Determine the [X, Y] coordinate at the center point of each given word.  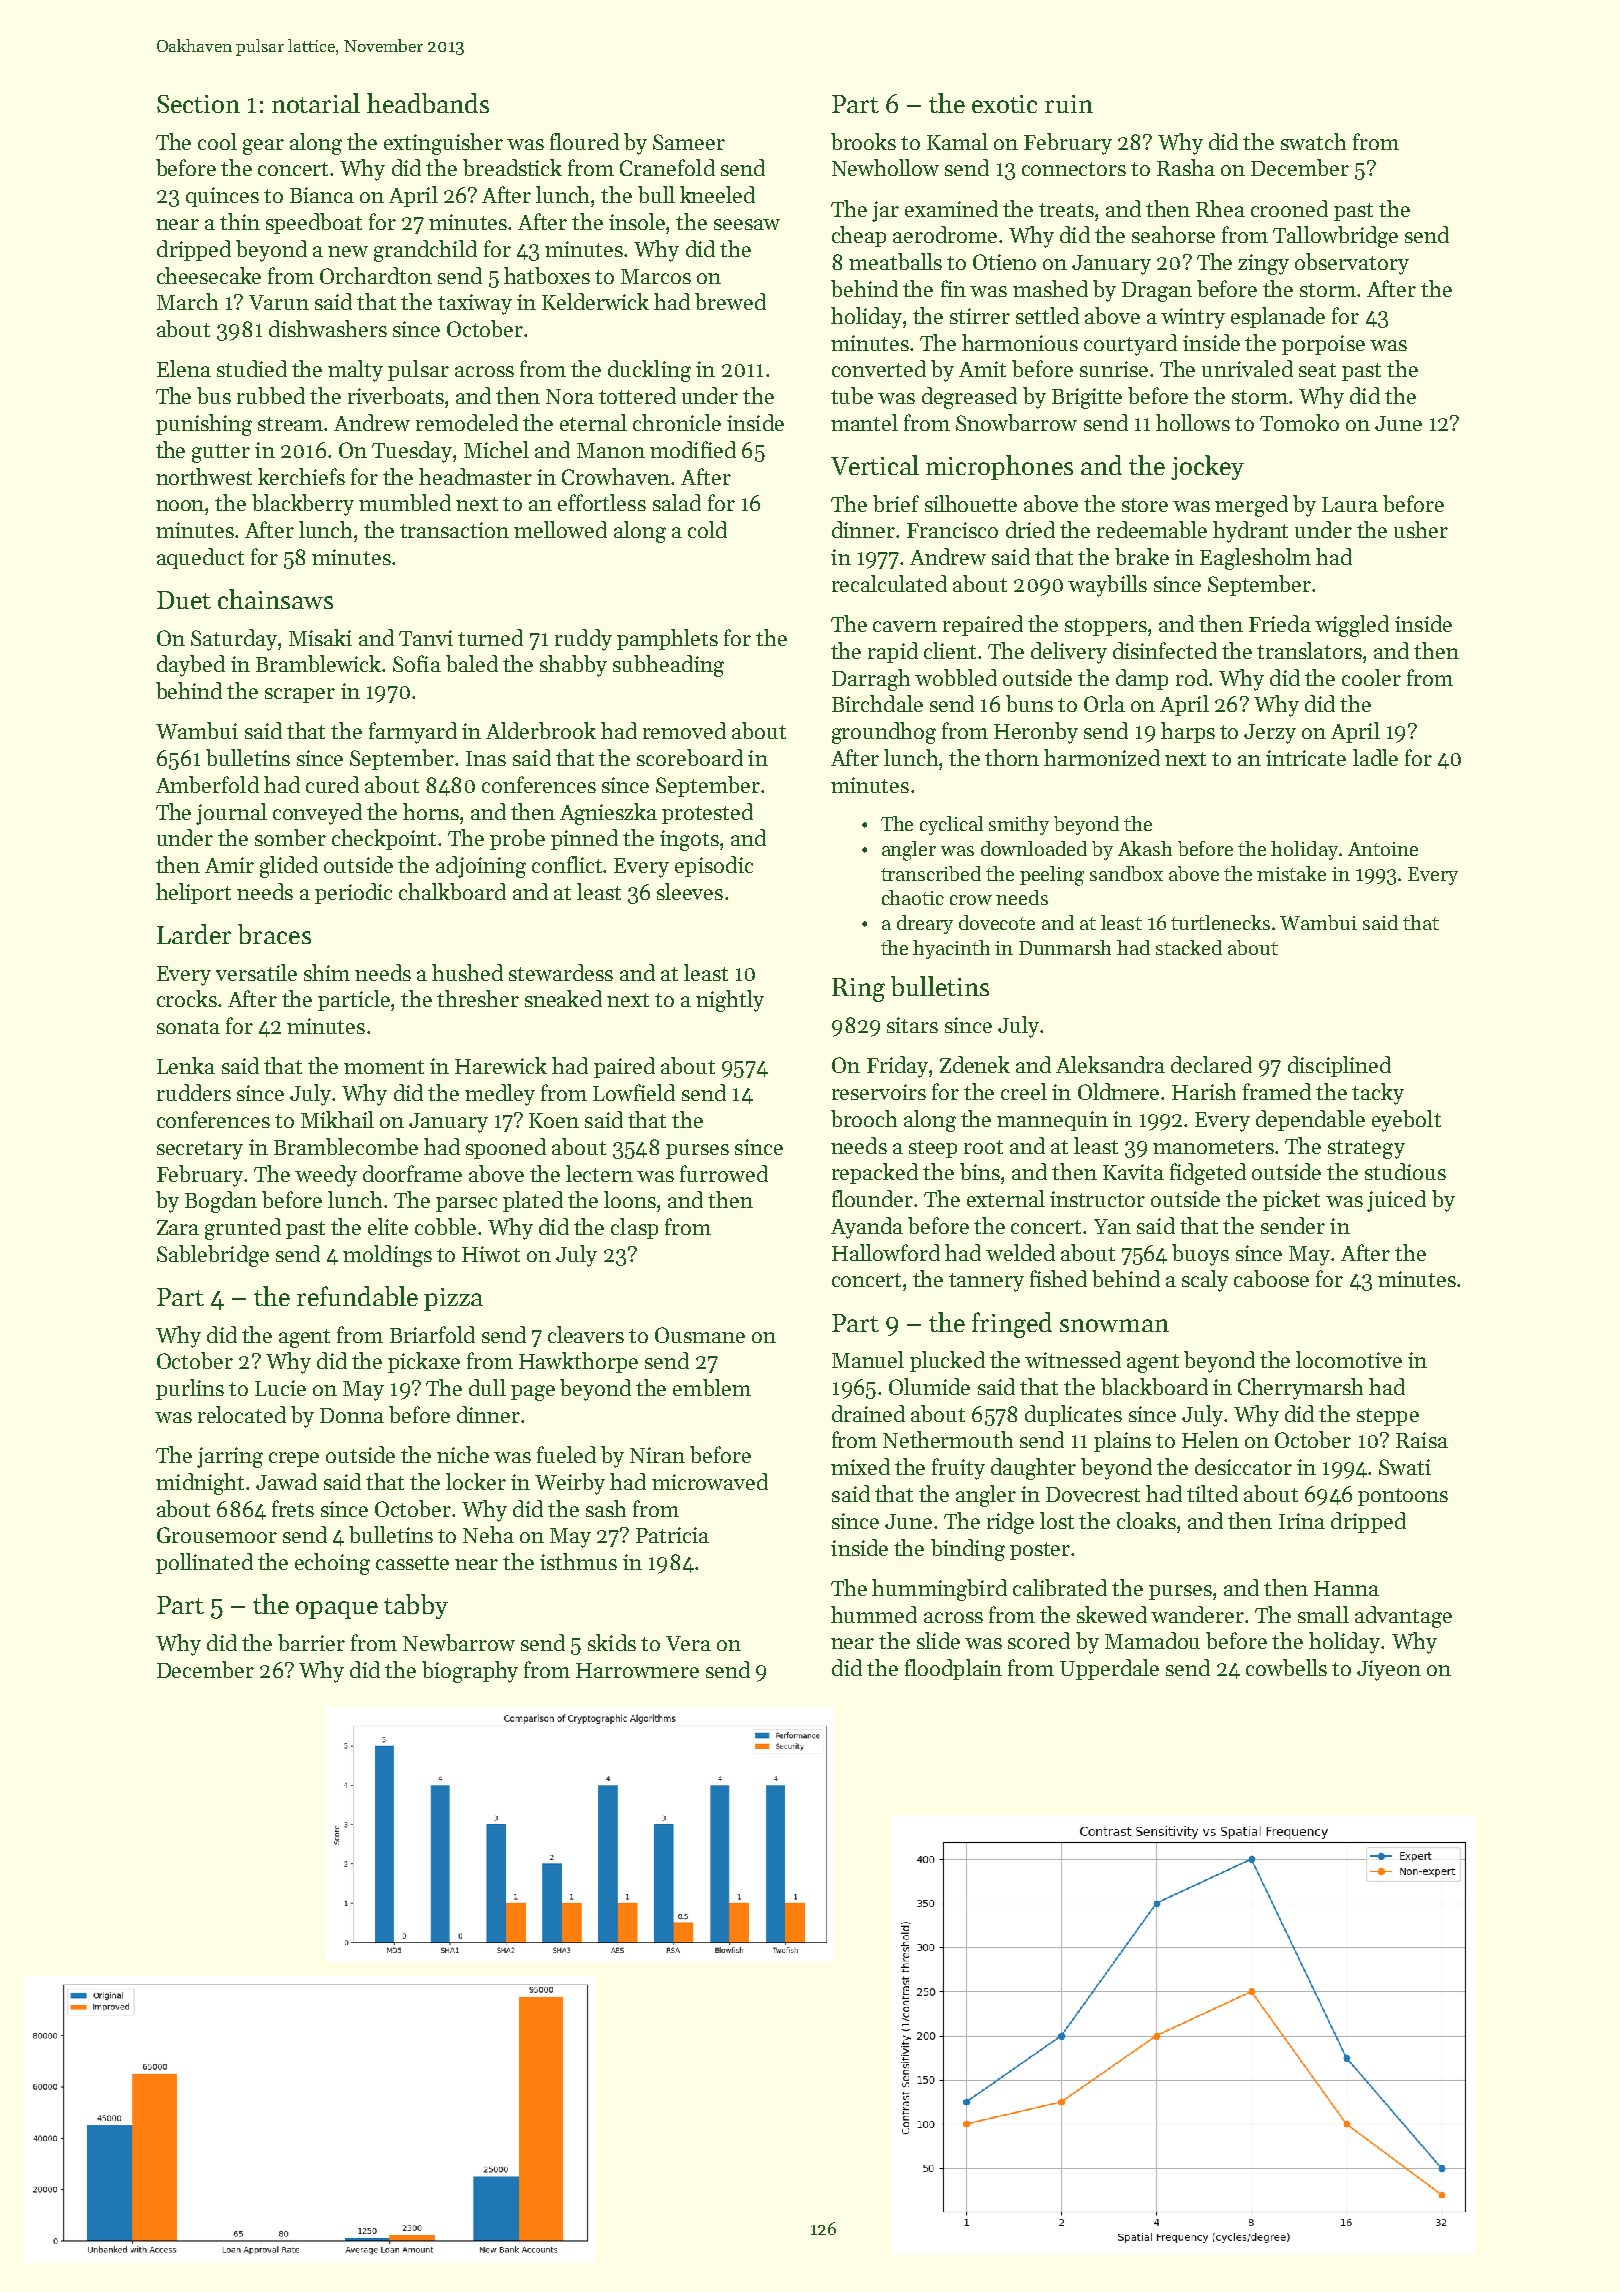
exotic [1004, 104]
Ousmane [700, 1335]
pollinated [204, 1563]
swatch [1313, 141]
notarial [316, 103]
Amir [229, 865]
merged [1251, 506]
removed [684, 730]
